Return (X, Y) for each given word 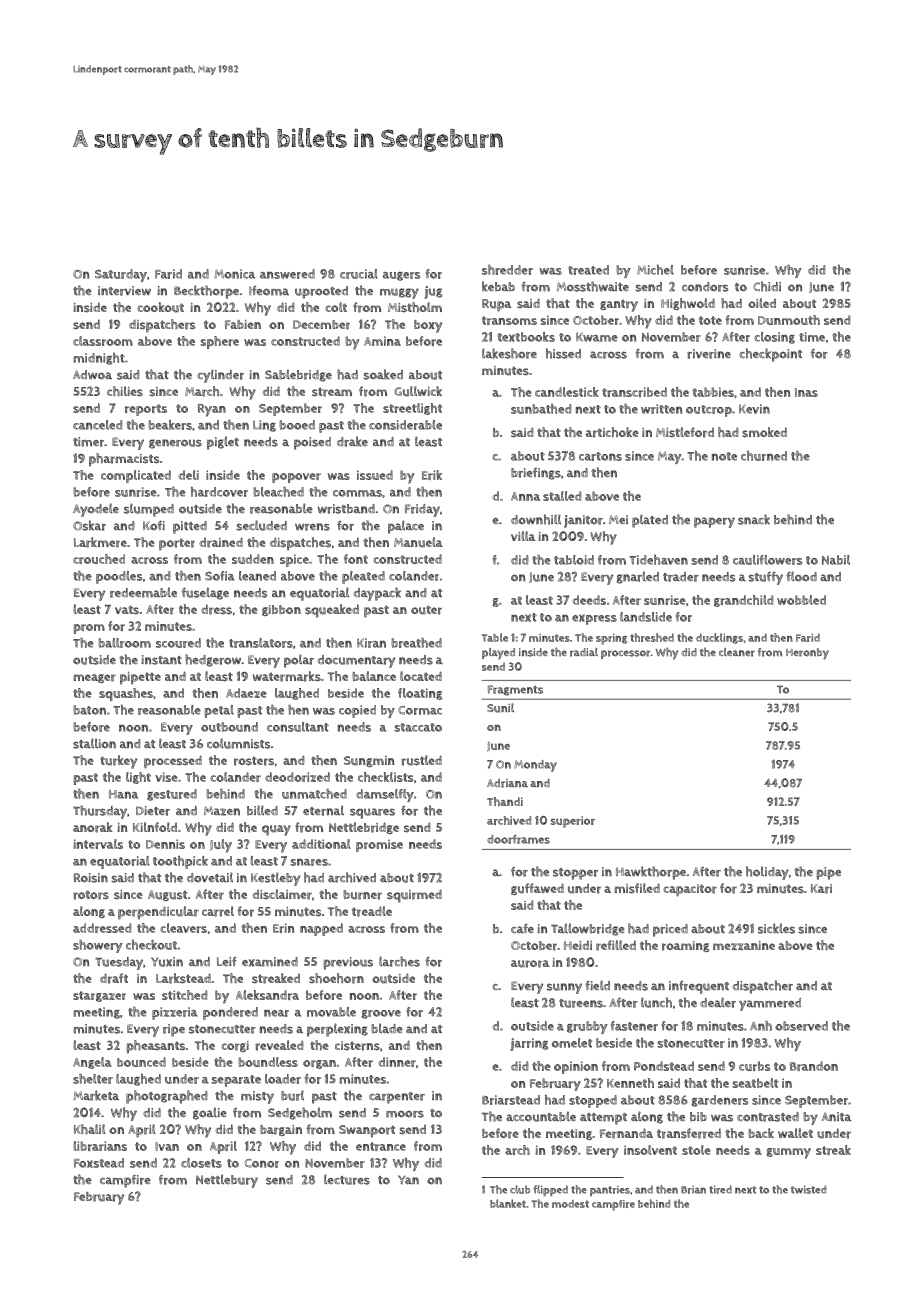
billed (262, 810)
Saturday (121, 275)
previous (348, 963)
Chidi (767, 286)
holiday (767, 873)
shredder (507, 270)
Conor (261, 1163)
